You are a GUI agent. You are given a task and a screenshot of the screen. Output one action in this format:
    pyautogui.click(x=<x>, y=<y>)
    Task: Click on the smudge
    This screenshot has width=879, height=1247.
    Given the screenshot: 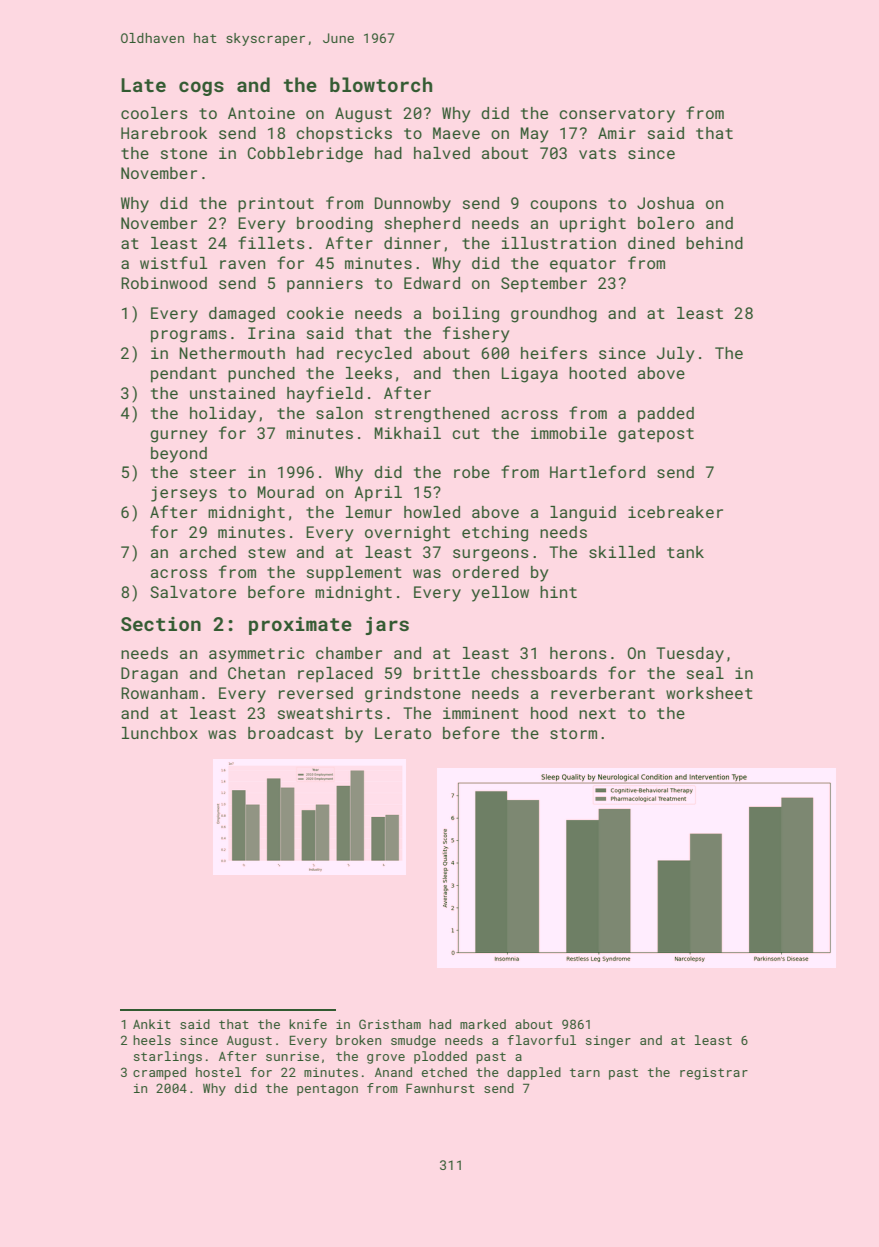 What is the action you would take?
    pyautogui.click(x=413, y=1041)
